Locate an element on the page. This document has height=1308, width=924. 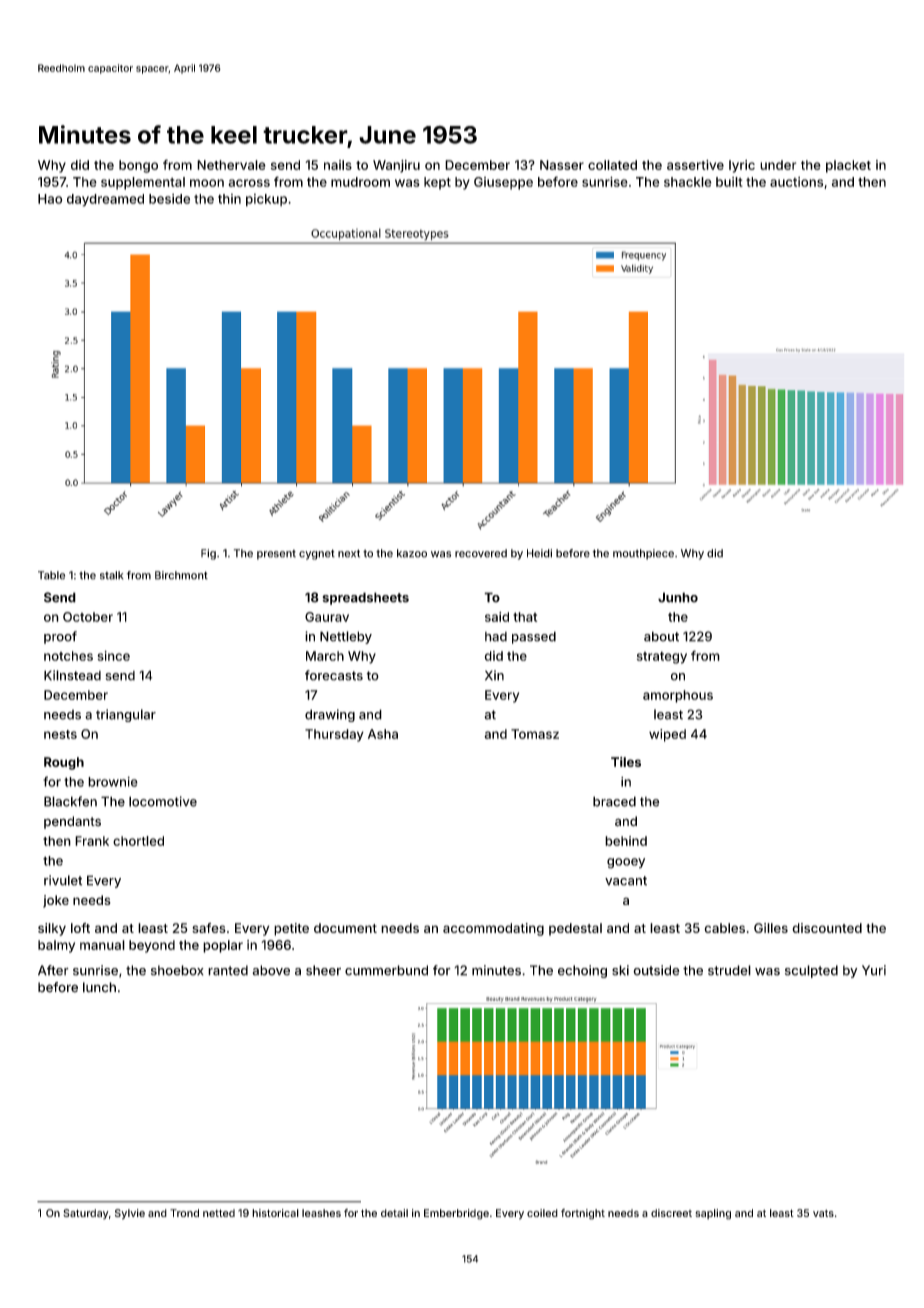
Hao is located at coordinates (50, 199).
